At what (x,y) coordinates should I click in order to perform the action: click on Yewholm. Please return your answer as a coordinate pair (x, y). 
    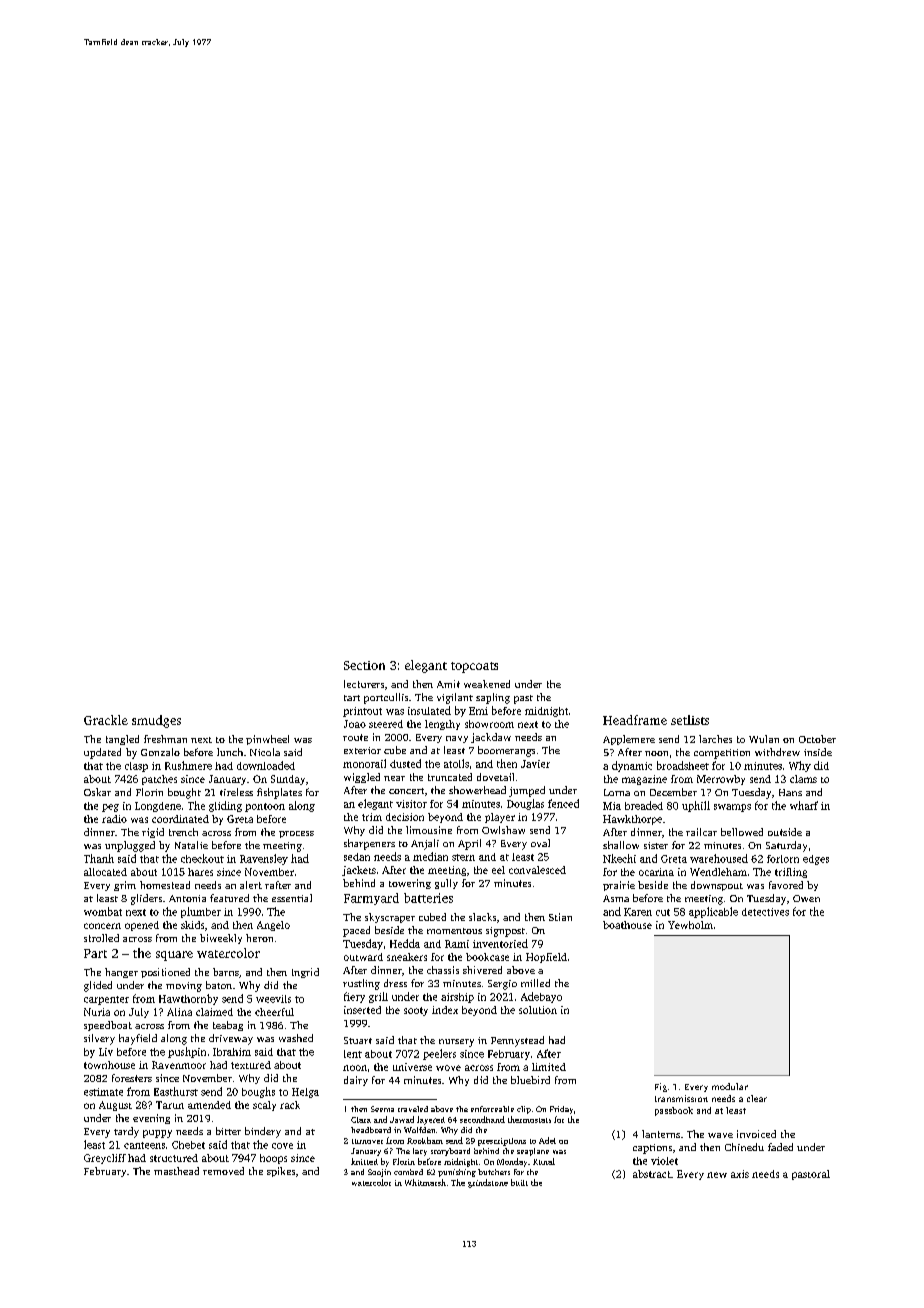
    Looking at the image, I should click on (690, 925).
